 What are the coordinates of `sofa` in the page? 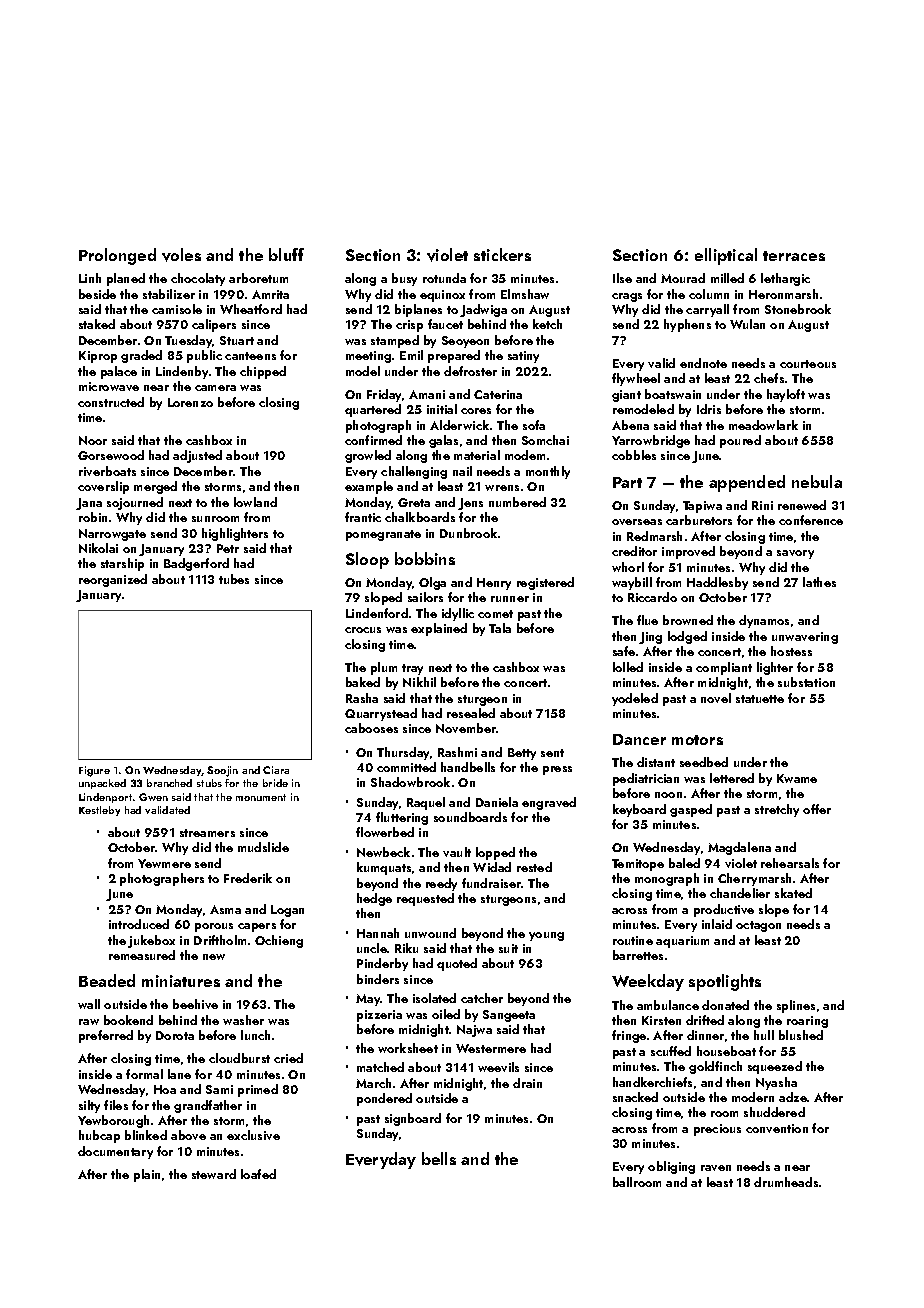 It's located at (534, 425).
